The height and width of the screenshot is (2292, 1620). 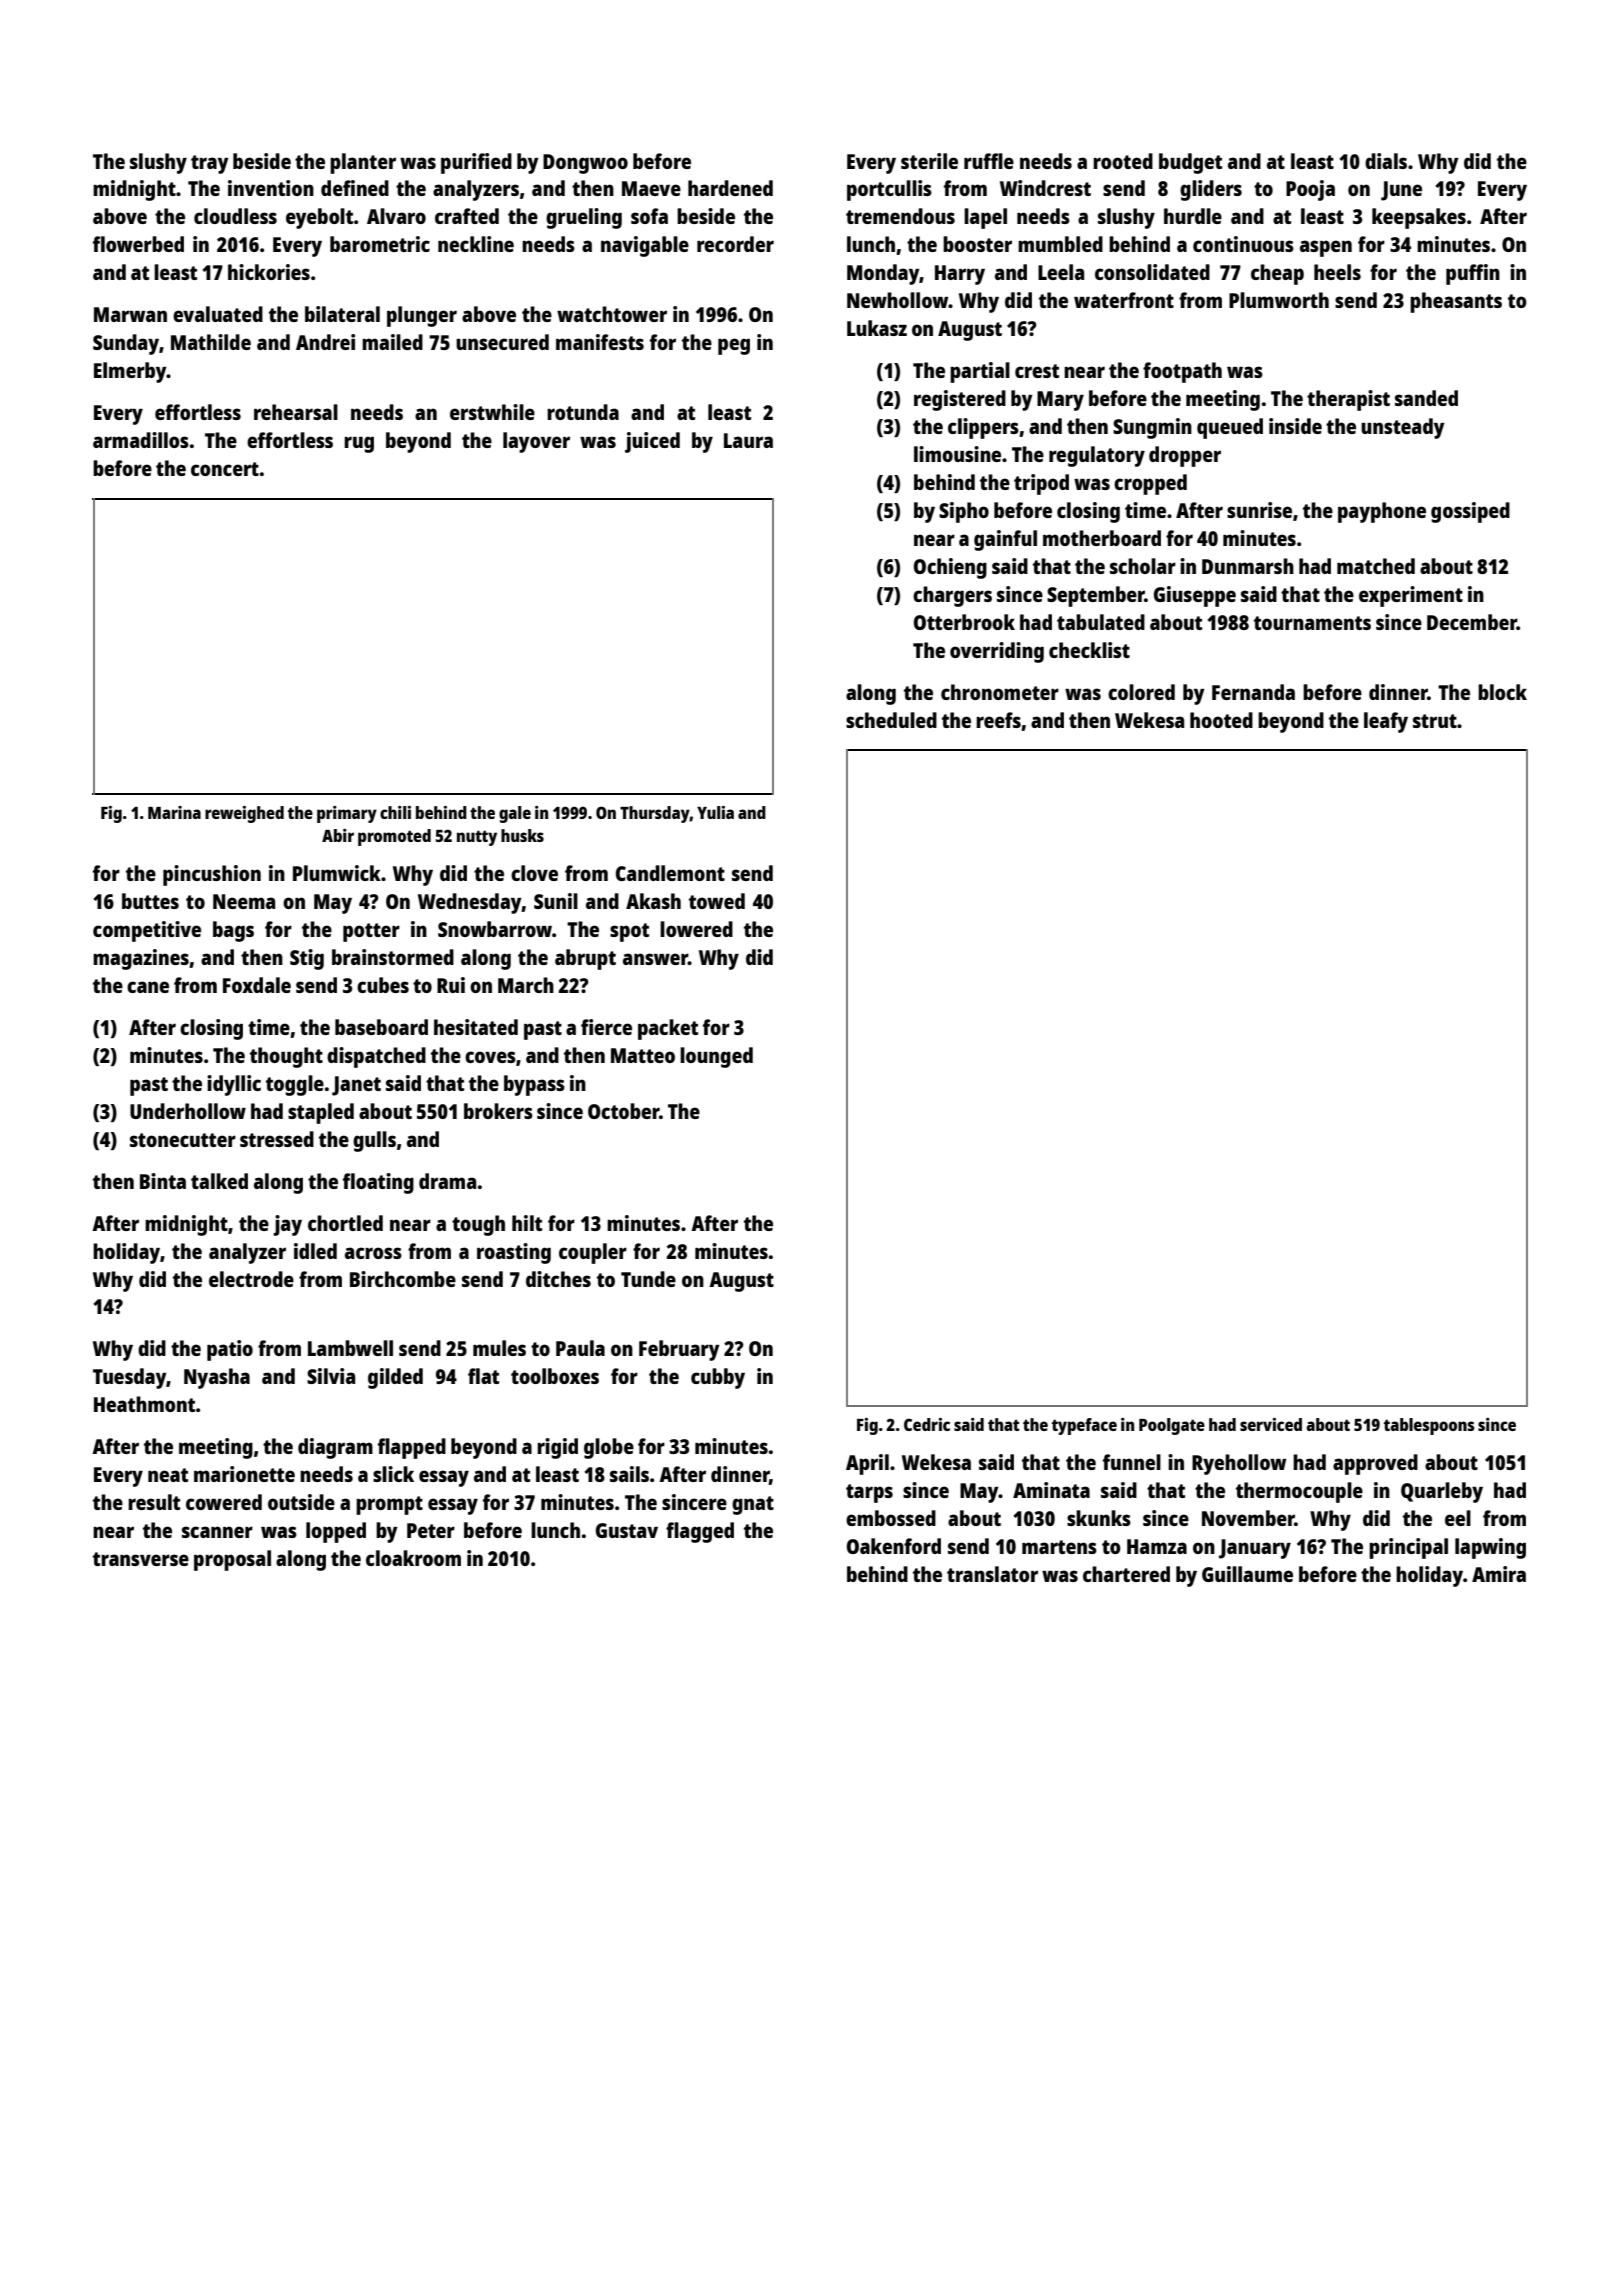 What do you see at coordinates (1386, 161) in the screenshot?
I see `dials` at bounding box center [1386, 161].
